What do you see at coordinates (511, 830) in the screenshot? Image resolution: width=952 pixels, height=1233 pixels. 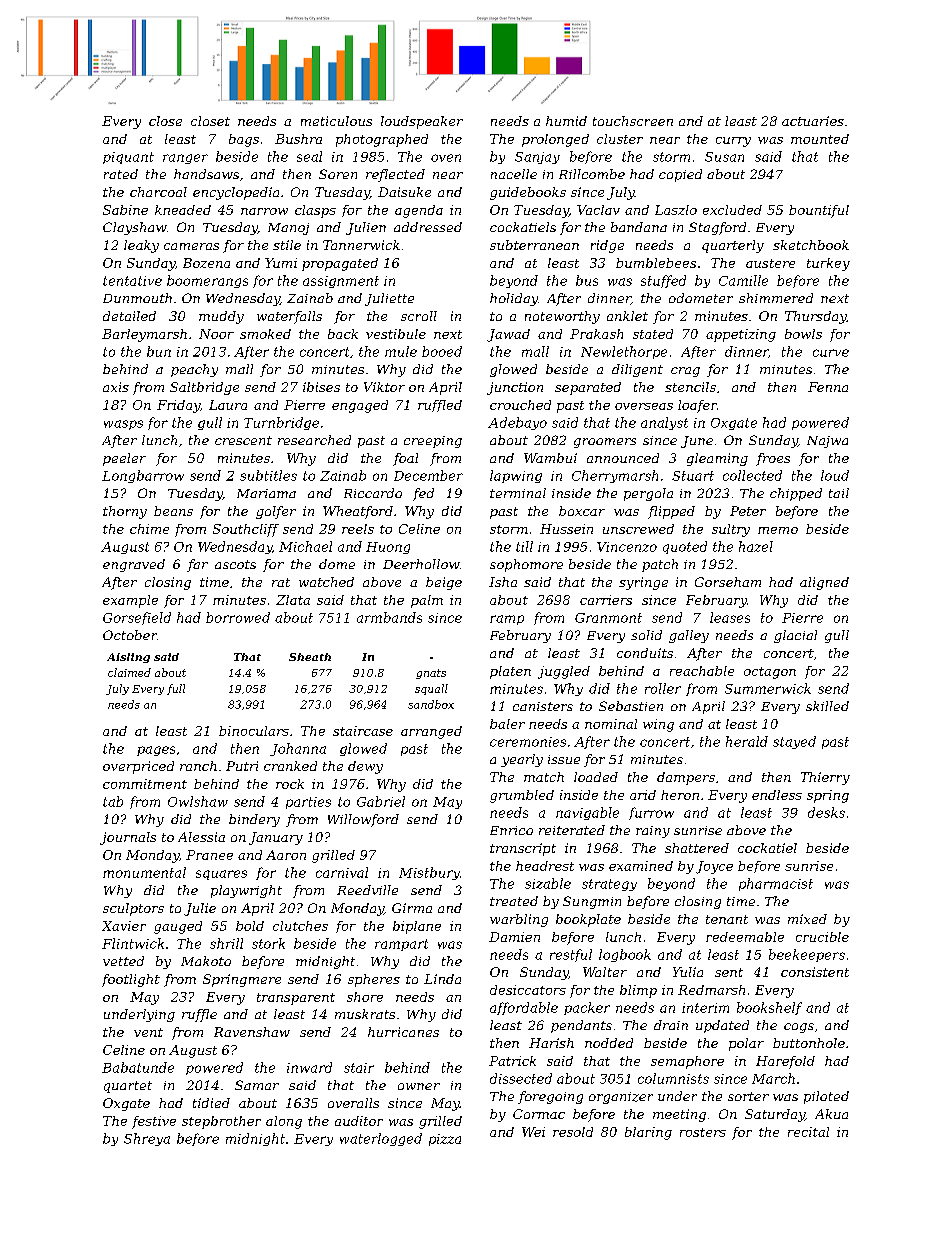 I see `Enrico` at bounding box center [511, 830].
